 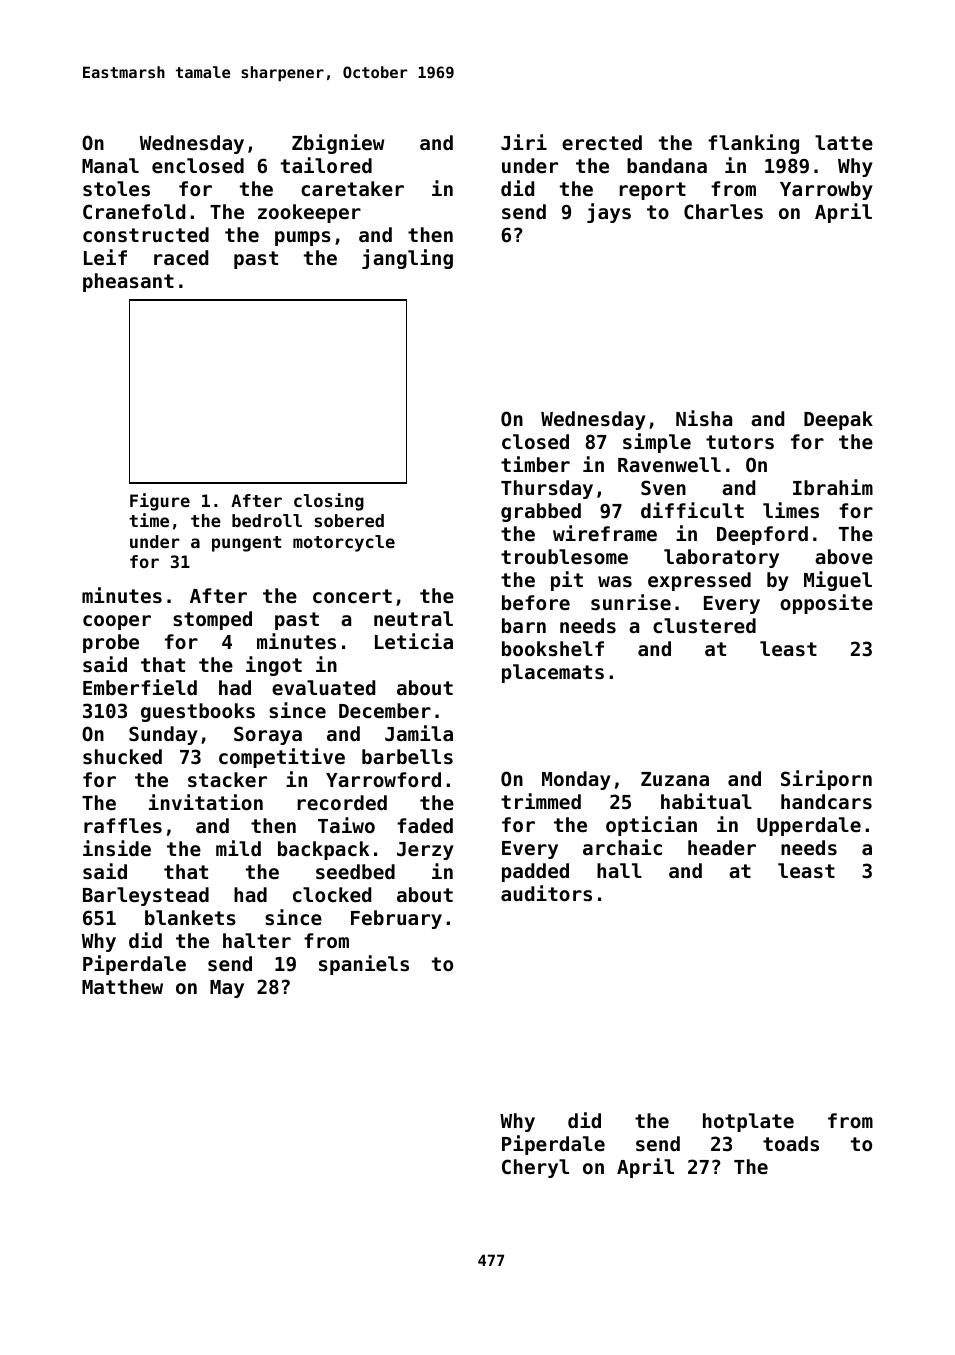 I want to click on jangling, so click(x=407, y=259).
